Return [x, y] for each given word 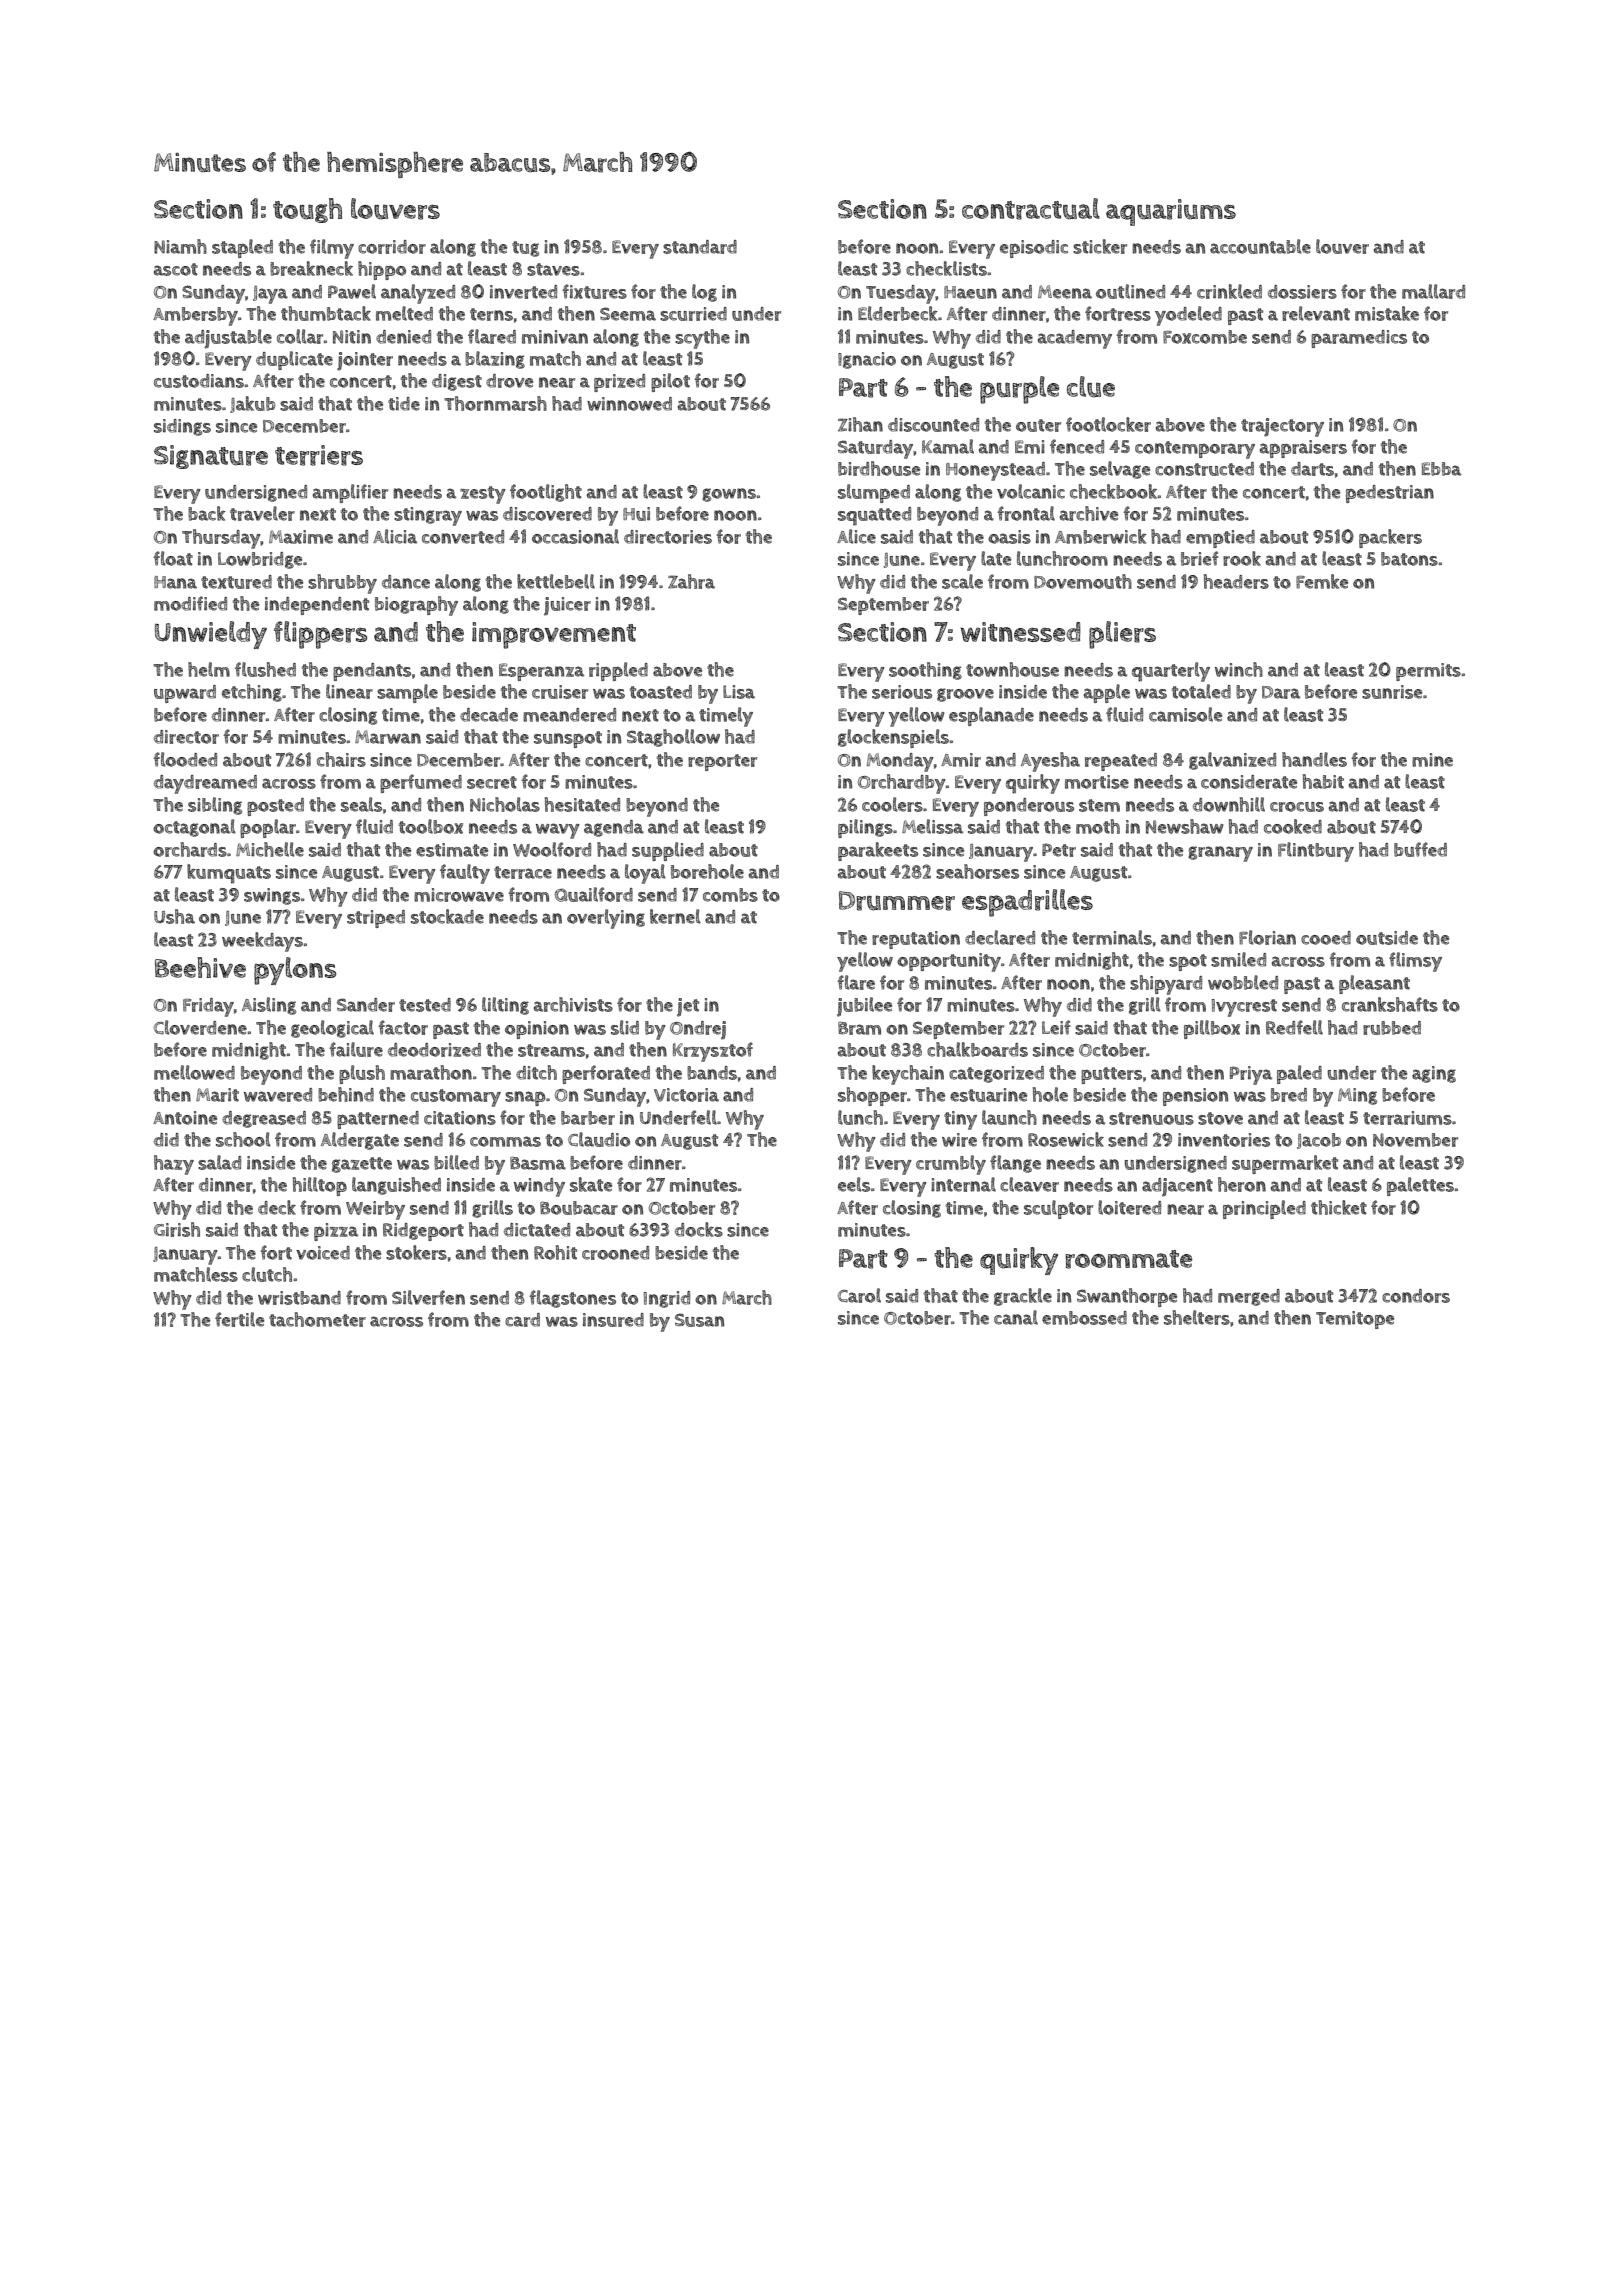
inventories [1224, 1140]
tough [307, 210]
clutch [267, 1274]
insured [613, 1320]
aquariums [1171, 212]
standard [700, 247]
